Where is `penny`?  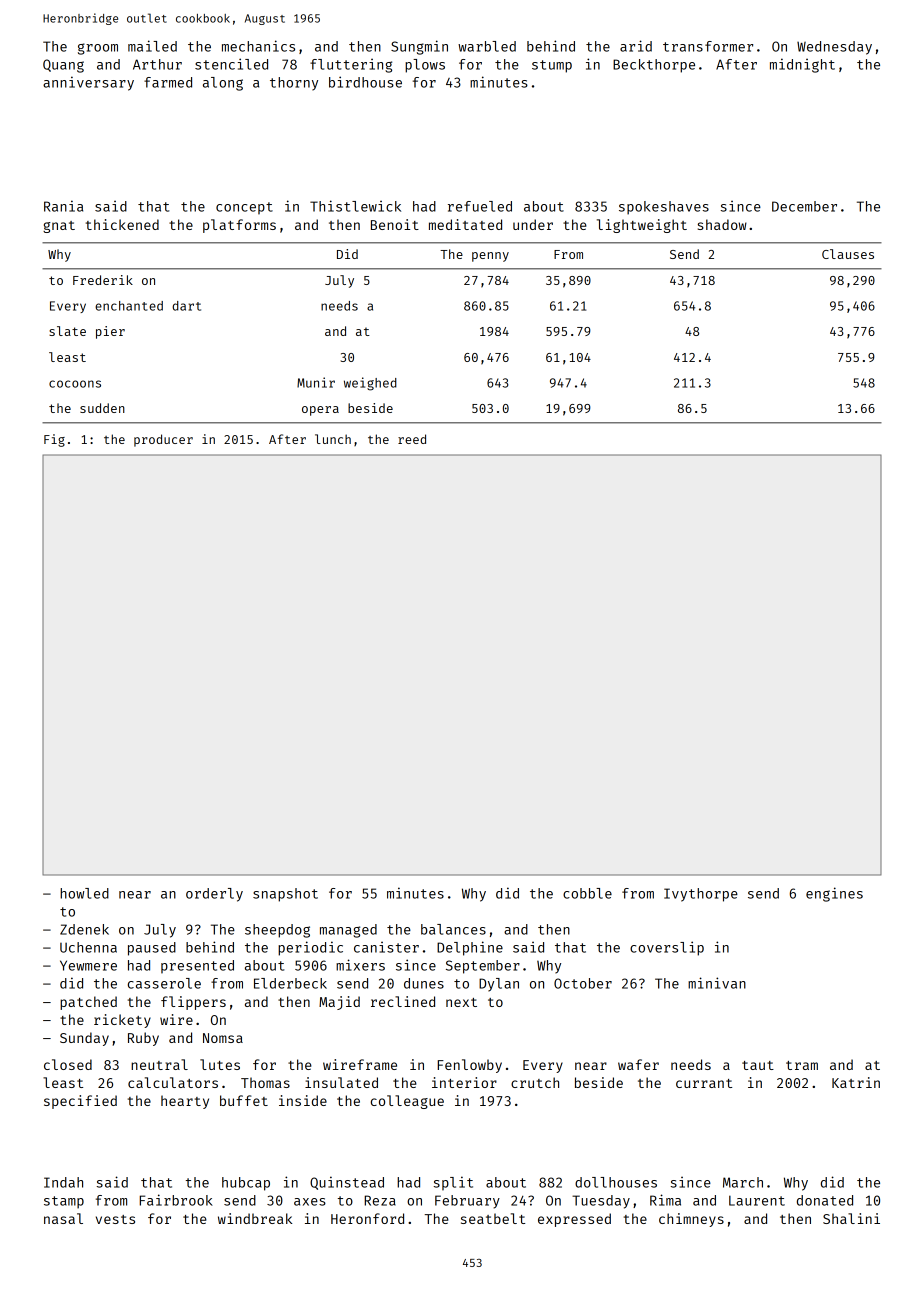
penny is located at coordinates (490, 257).
